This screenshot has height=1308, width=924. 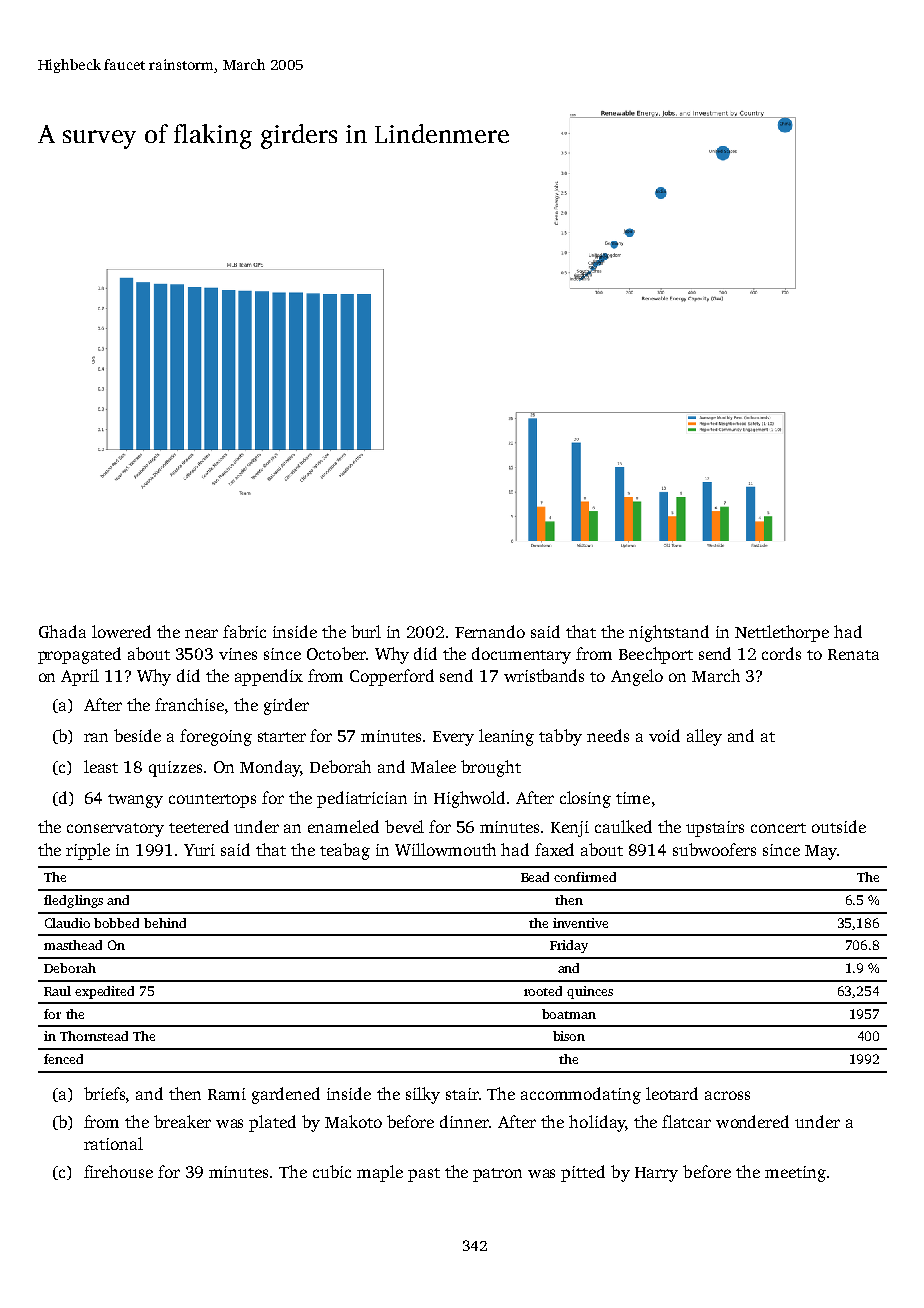 What do you see at coordinates (115, 830) in the screenshot?
I see `conservatory` at bounding box center [115, 830].
